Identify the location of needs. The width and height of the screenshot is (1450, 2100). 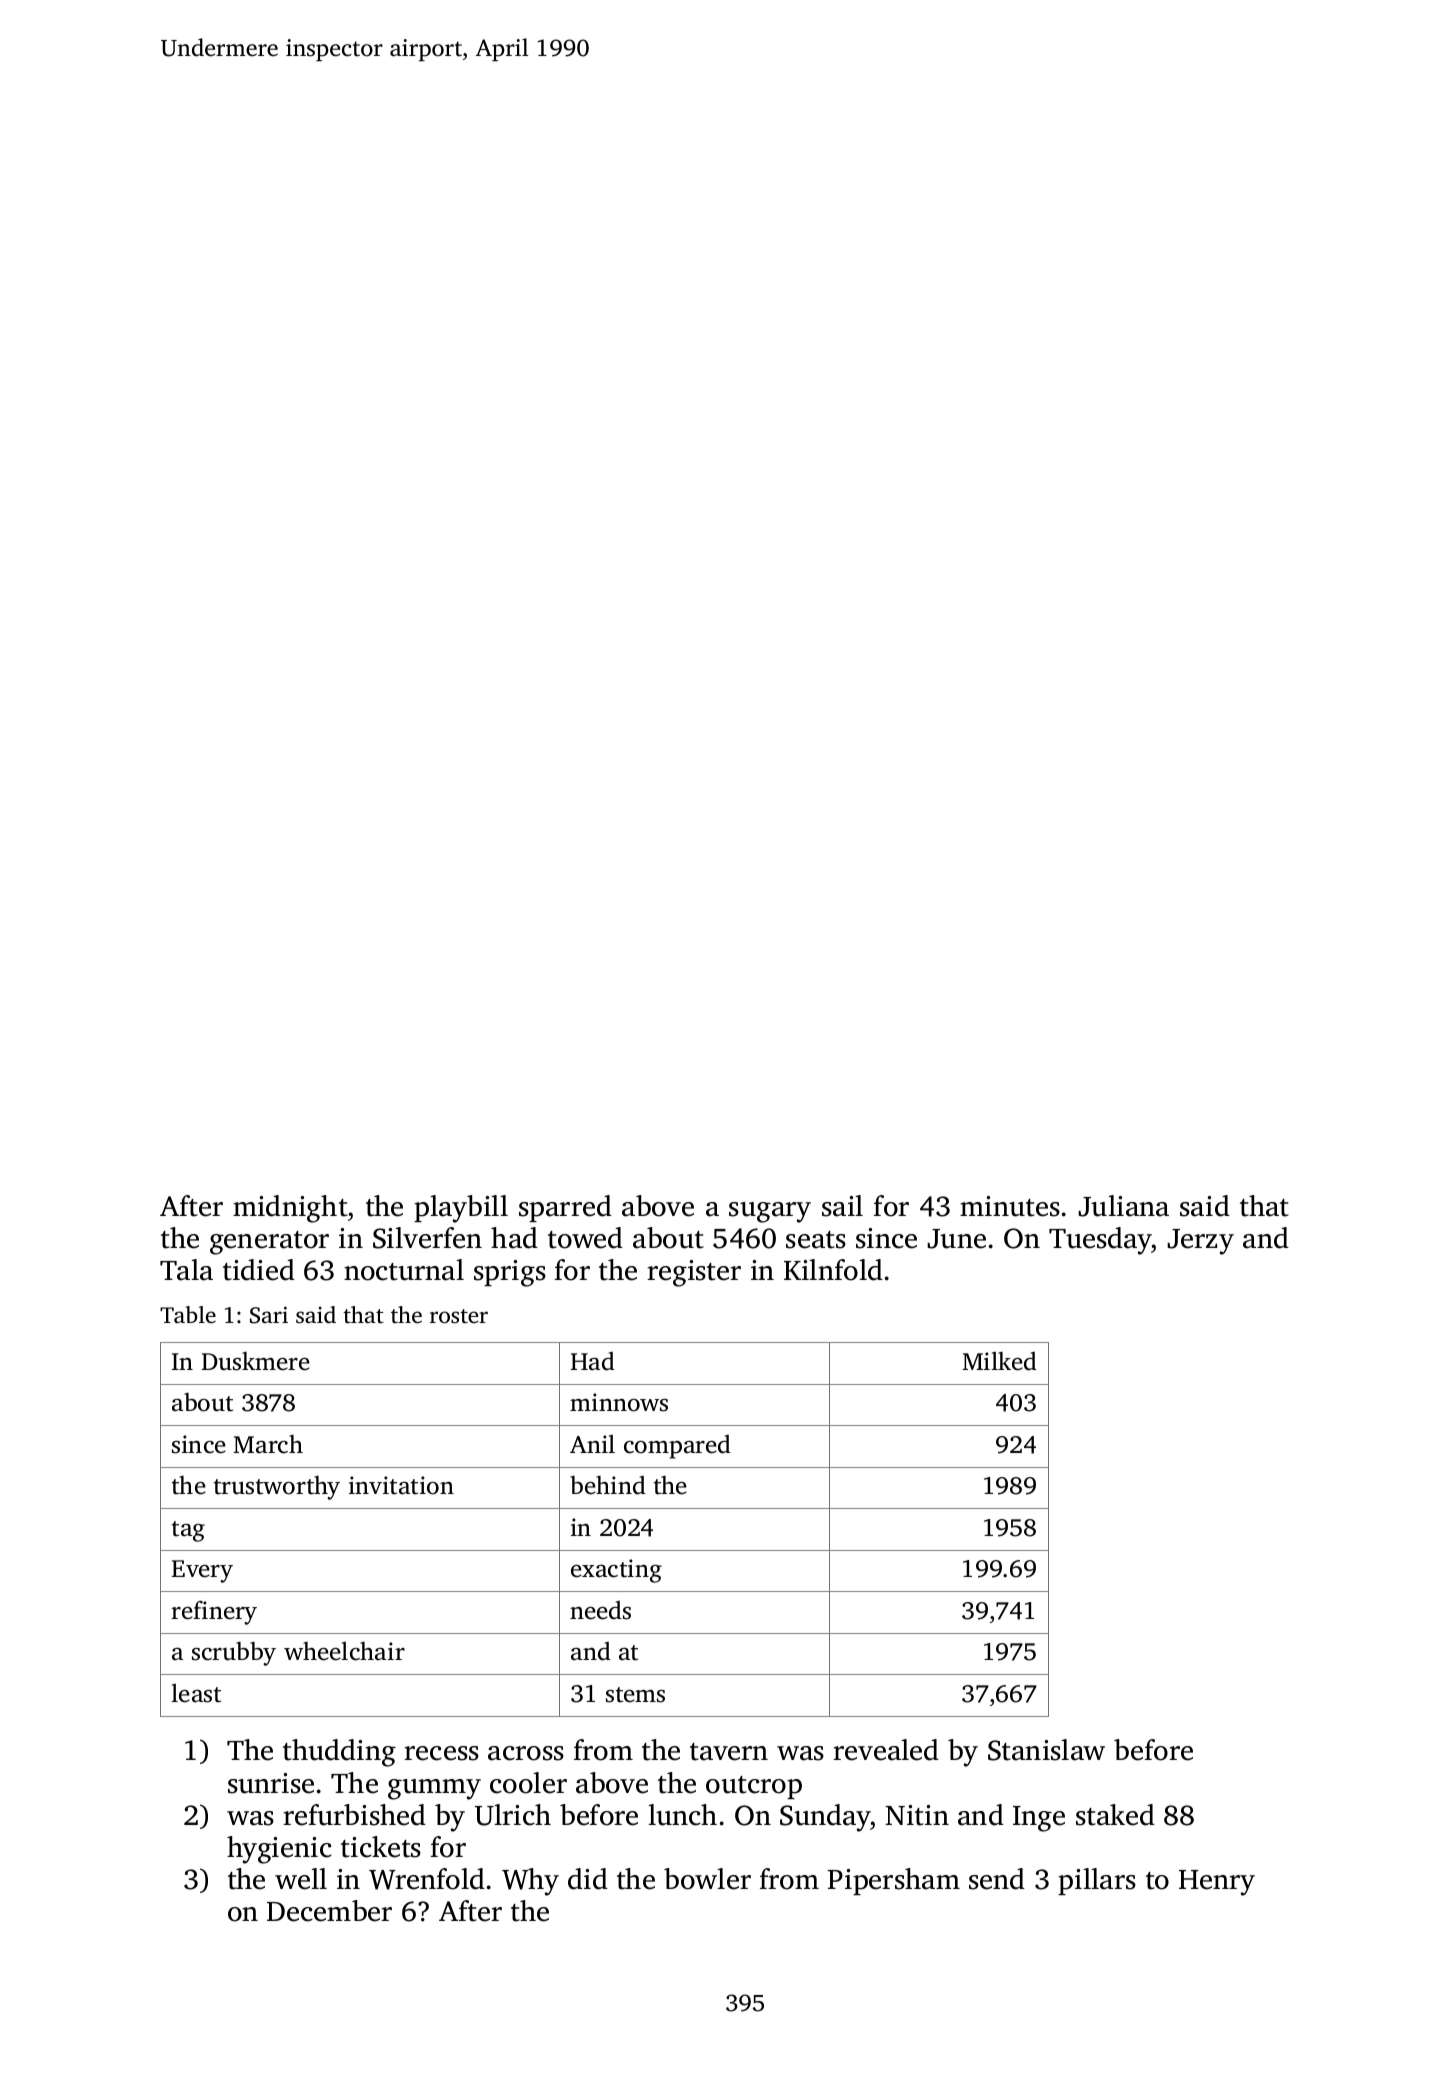
(600, 1610).
